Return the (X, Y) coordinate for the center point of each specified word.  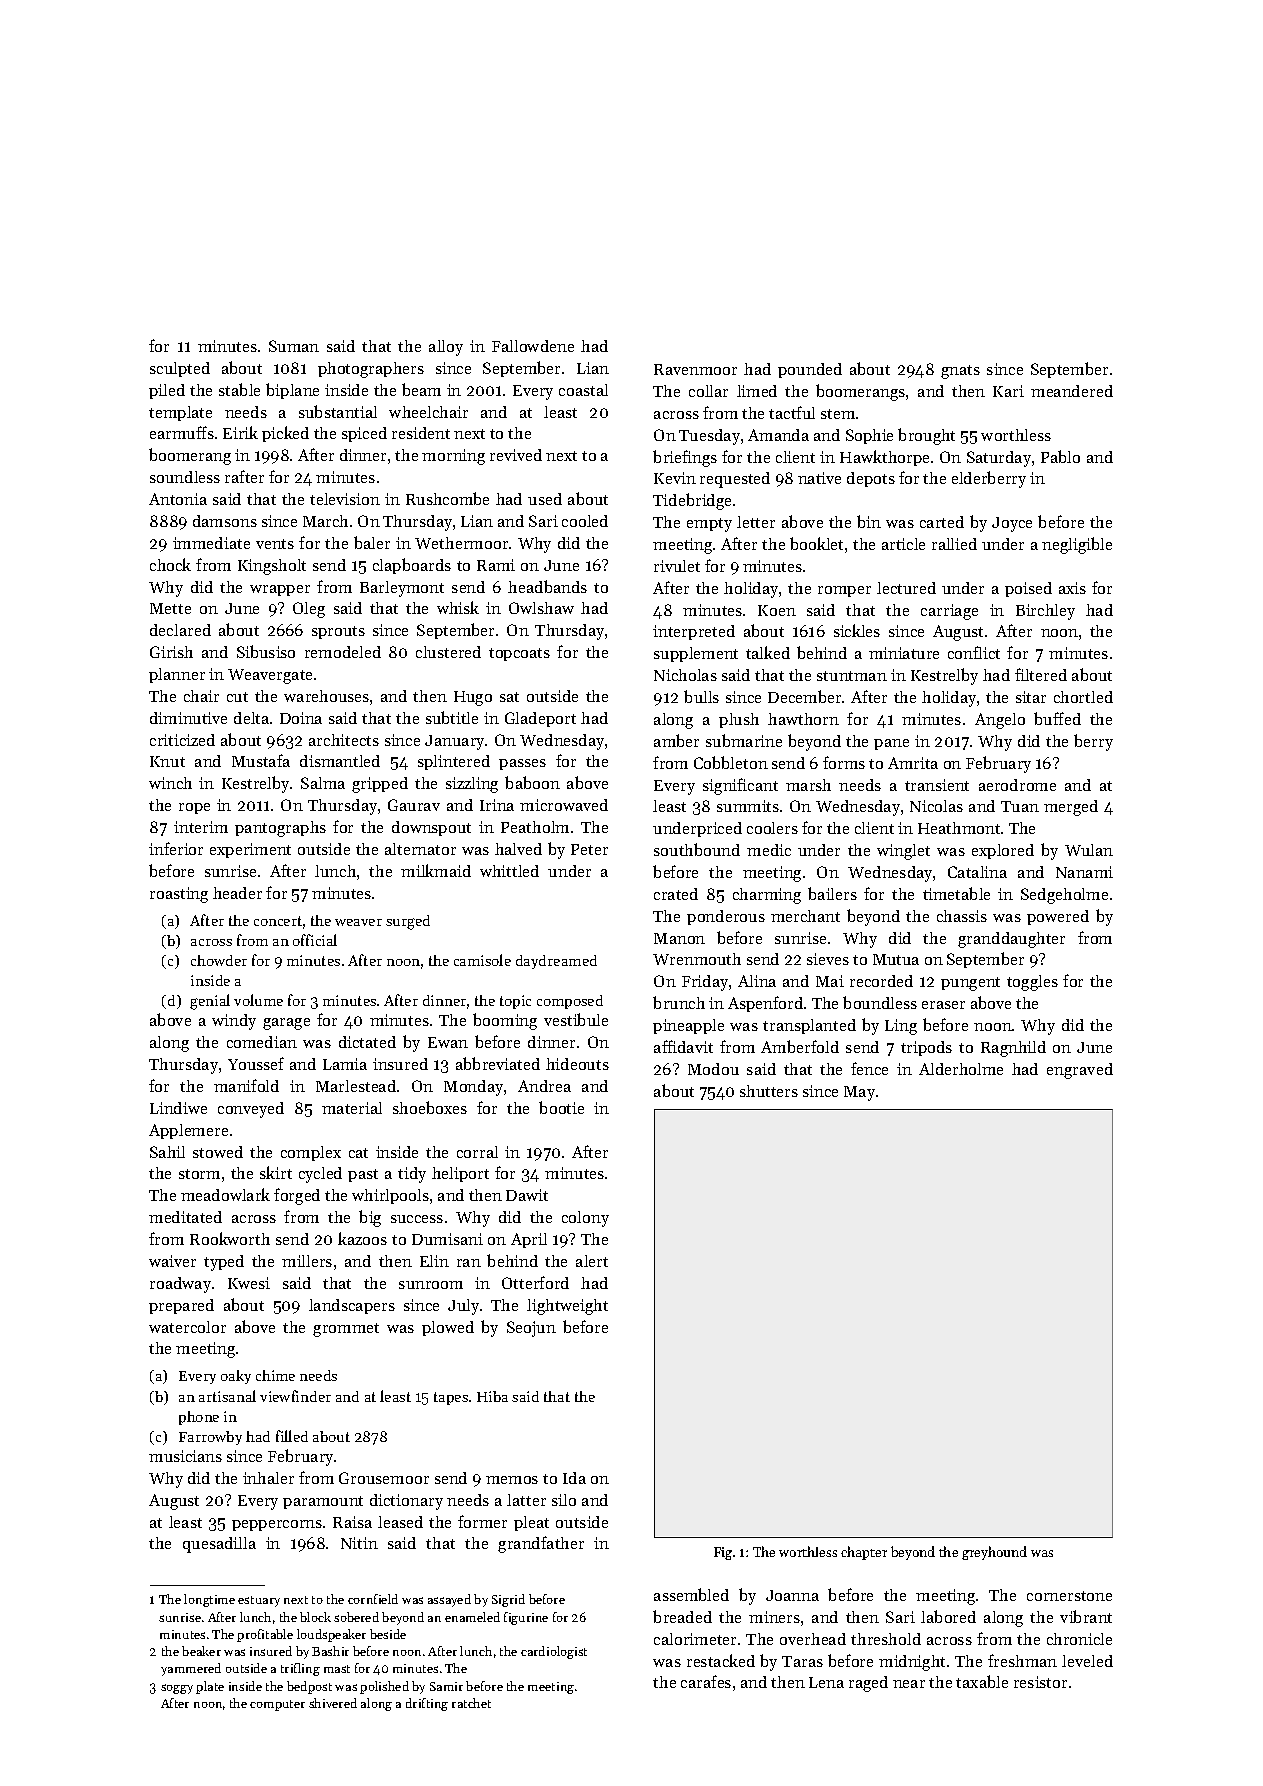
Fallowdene (533, 346)
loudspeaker (331, 1635)
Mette (170, 608)
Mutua (896, 959)
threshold (886, 1639)
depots (871, 479)
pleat (531, 1523)
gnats (960, 372)
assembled (691, 1594)
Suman (294, 346)
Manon (679, 938)
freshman (1022, 1660)
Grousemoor (384, 1478)
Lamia (345, 1064)
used (545, 499)
